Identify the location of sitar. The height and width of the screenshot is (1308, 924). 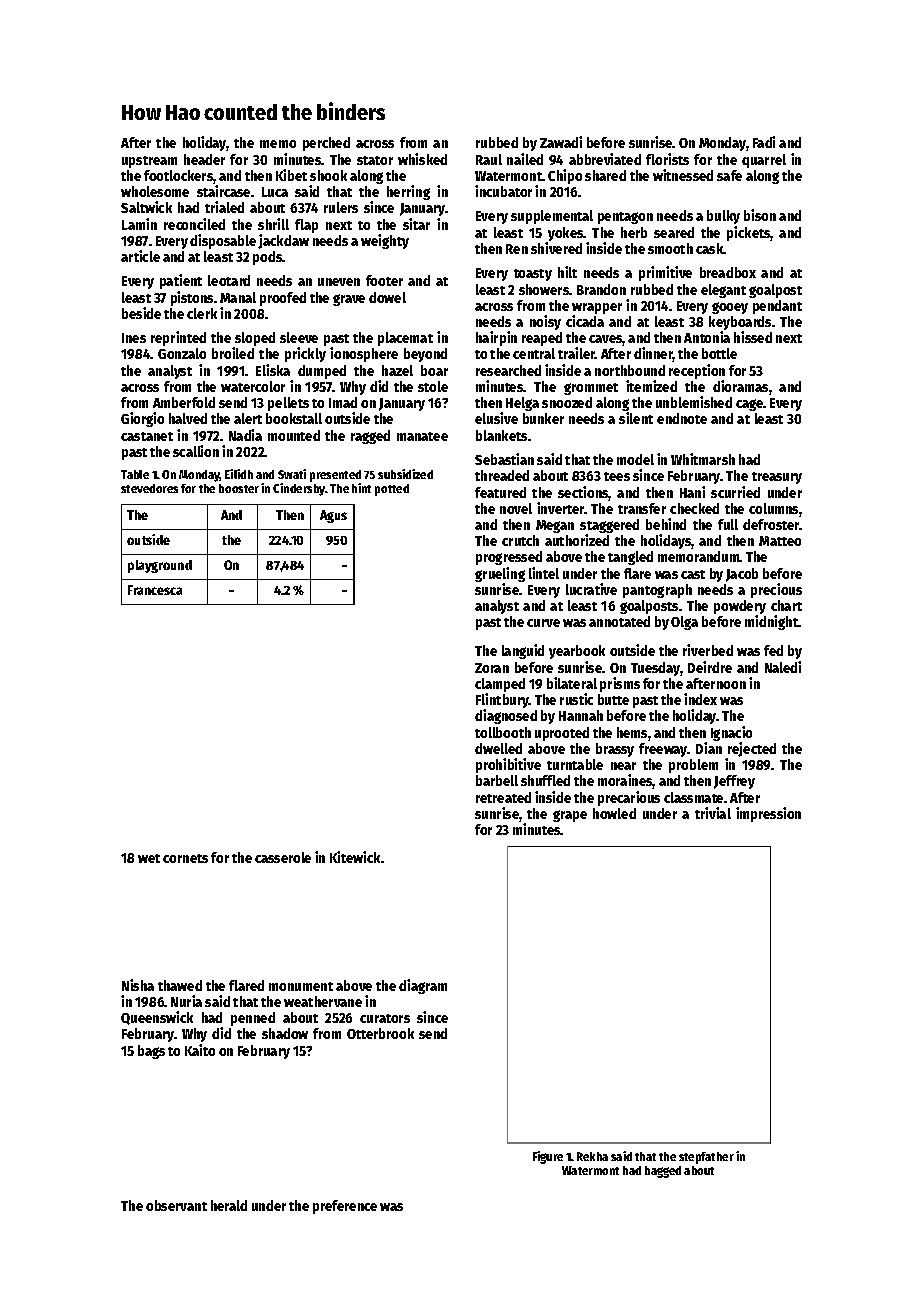
(416, 224).
